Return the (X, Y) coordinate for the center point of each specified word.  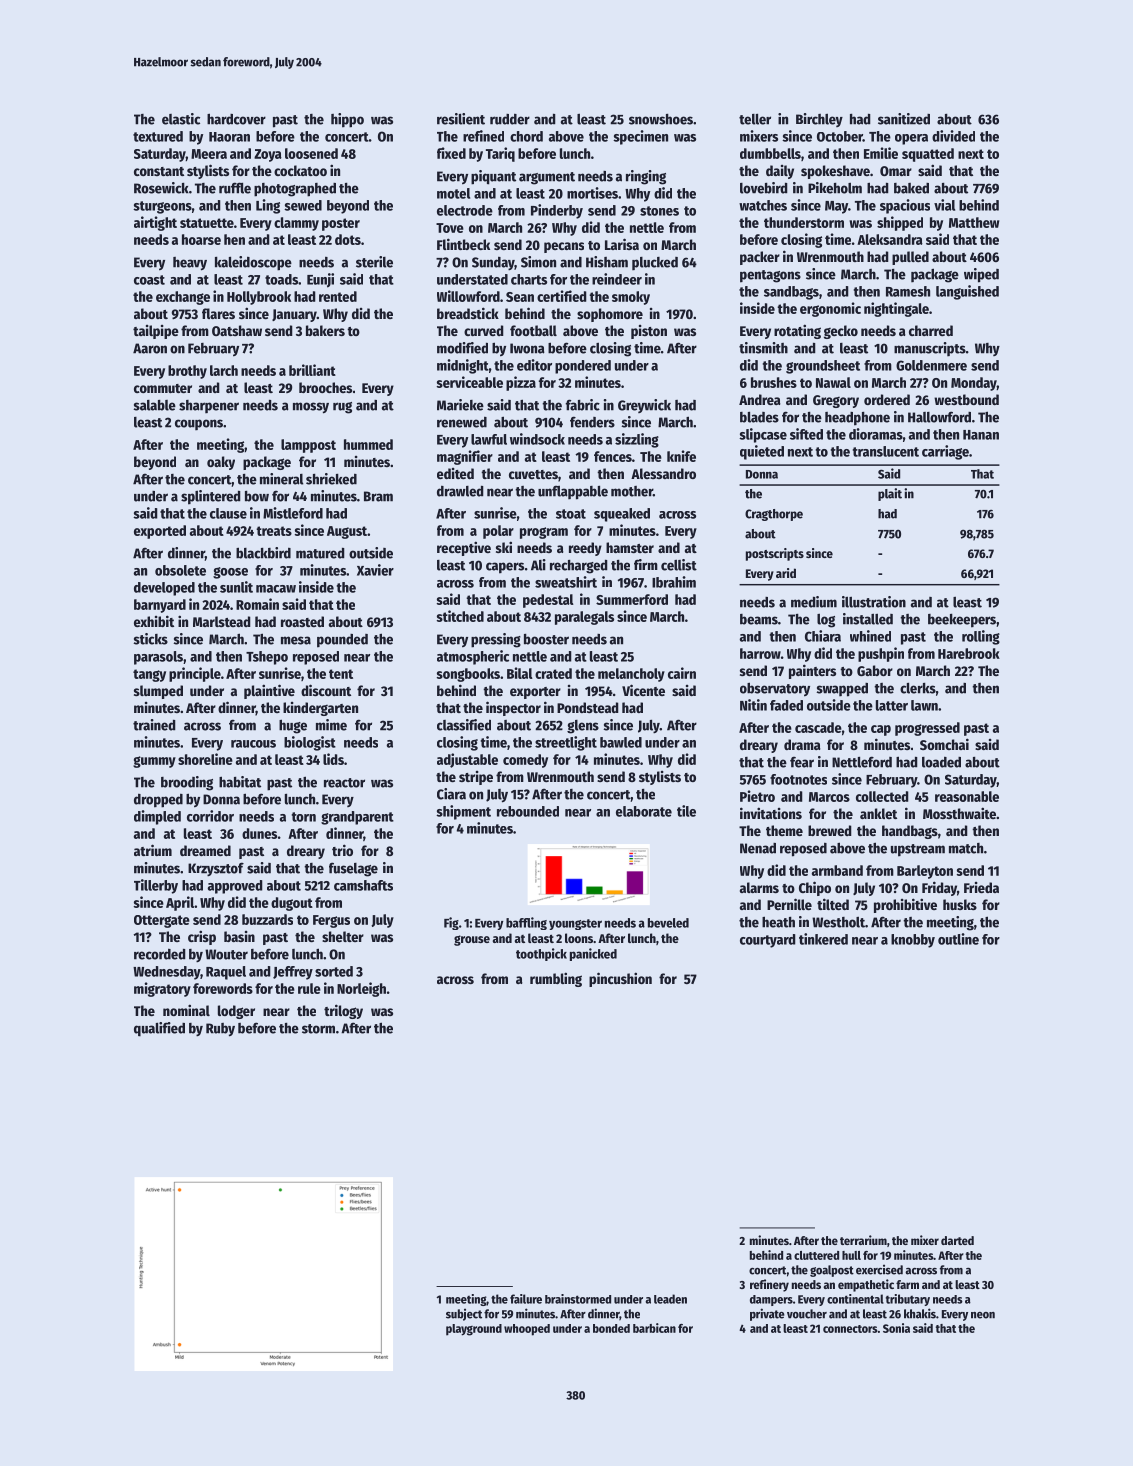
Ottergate (162, 921)
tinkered (823, 939)
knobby (913, 941)
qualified (159, 1029)
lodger (236, 1012)
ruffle (235, 188)
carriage (945, 452)
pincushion (620, 979)
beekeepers (962, 621)
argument (547, 178)
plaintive (269, 691)
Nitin (753, 705)
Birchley (819, 120)
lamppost (308, 446)
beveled (668, 923)
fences (613, 456)
